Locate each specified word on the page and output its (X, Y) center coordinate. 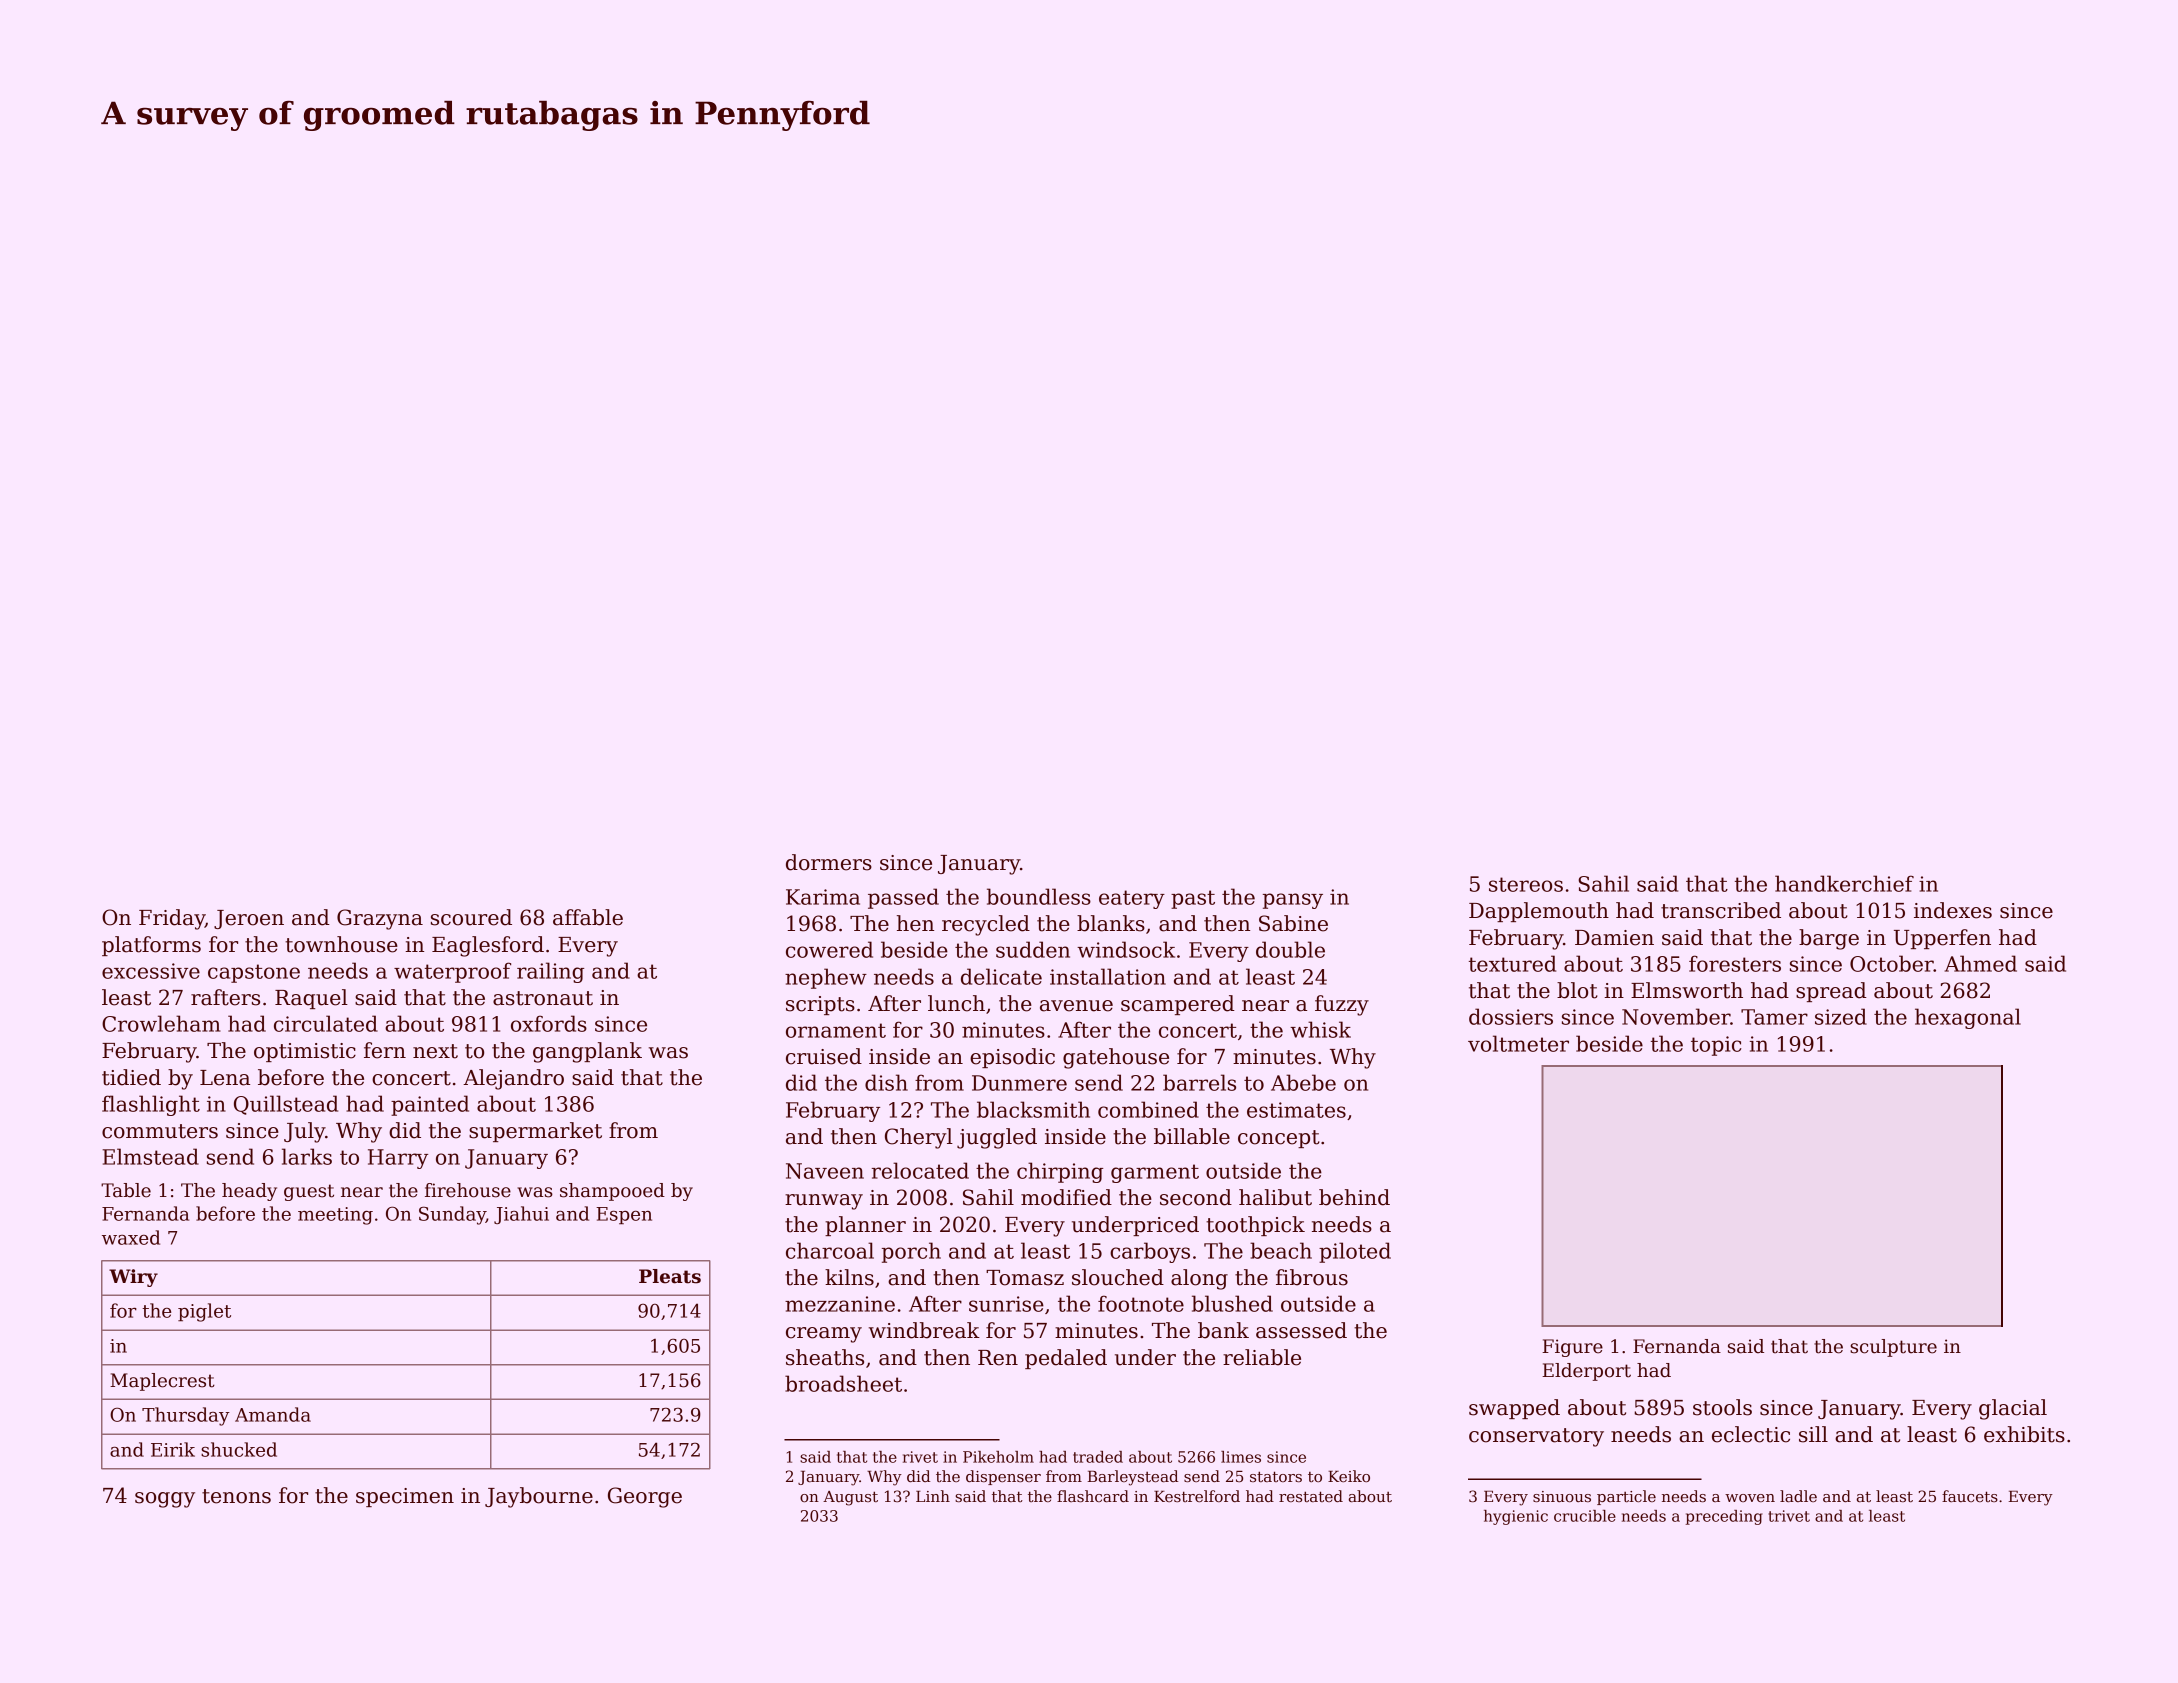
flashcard (1093, 1496)
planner (865, 1226)
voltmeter (1518, 1043)
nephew (826, 978)
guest (309, 1192)
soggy (165, 1500)
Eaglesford (488, 946)
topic (1716, 1046)
